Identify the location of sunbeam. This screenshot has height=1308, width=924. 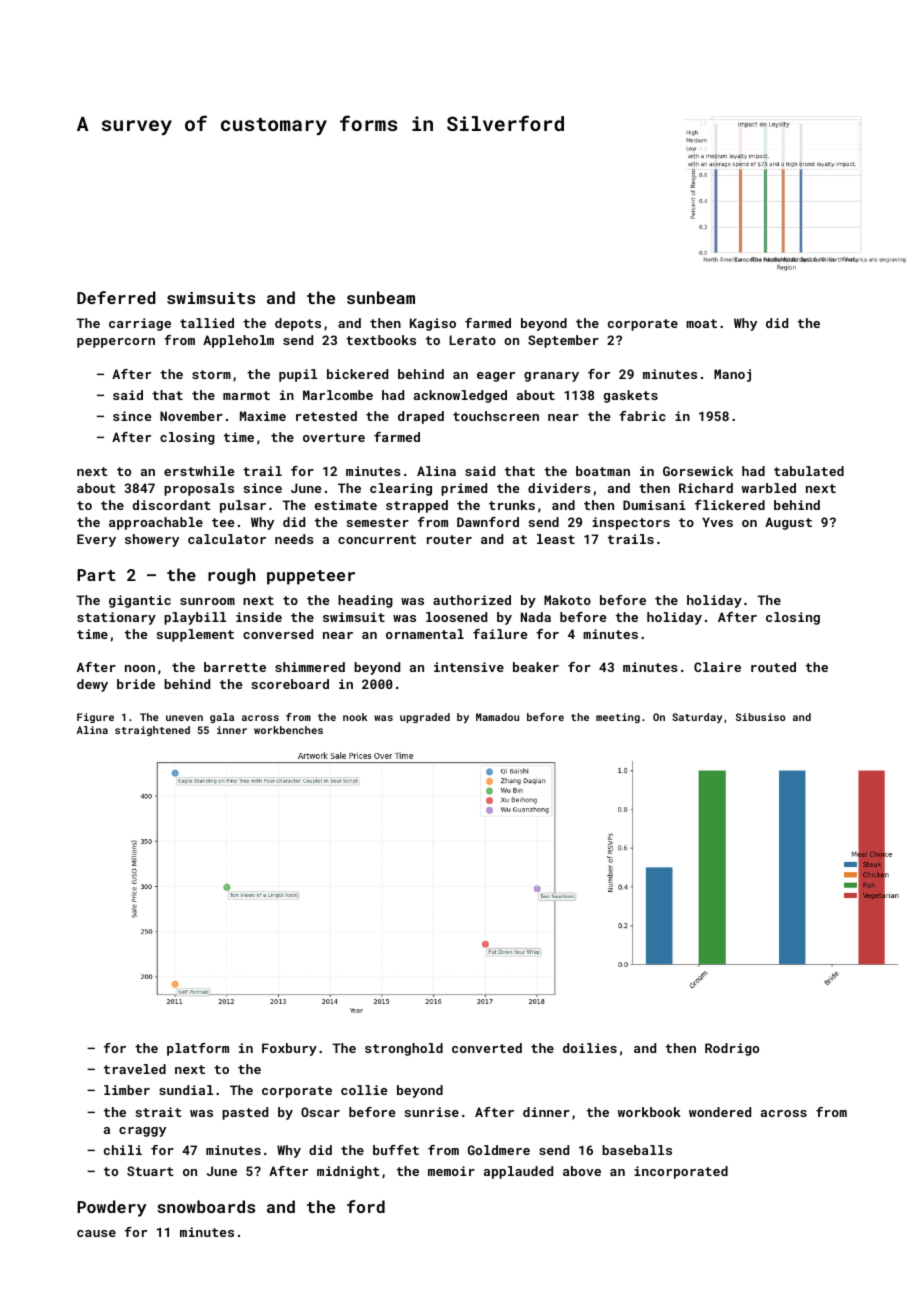
(381, 297).
